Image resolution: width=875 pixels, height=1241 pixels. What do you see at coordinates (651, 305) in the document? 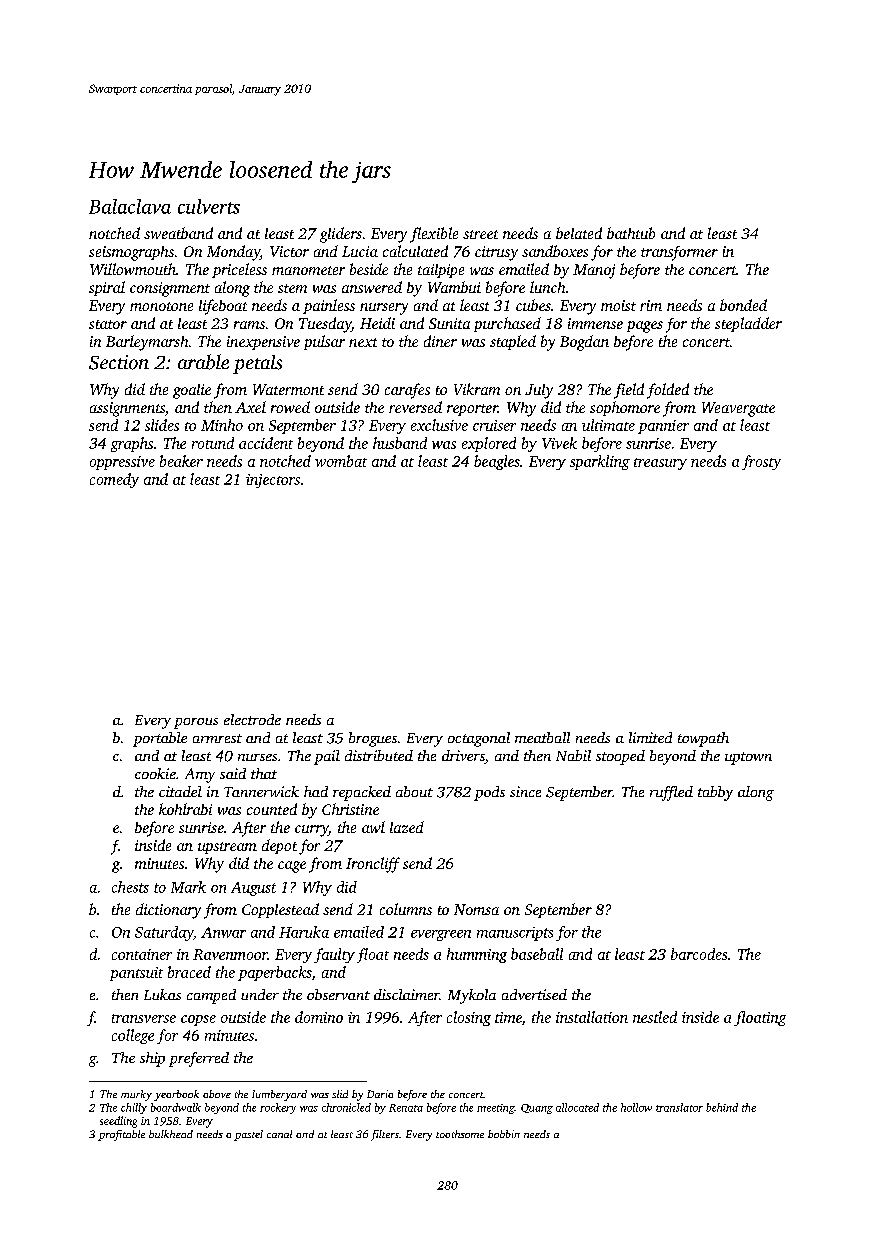
I see `rim` at bounding box center [651, 305].
